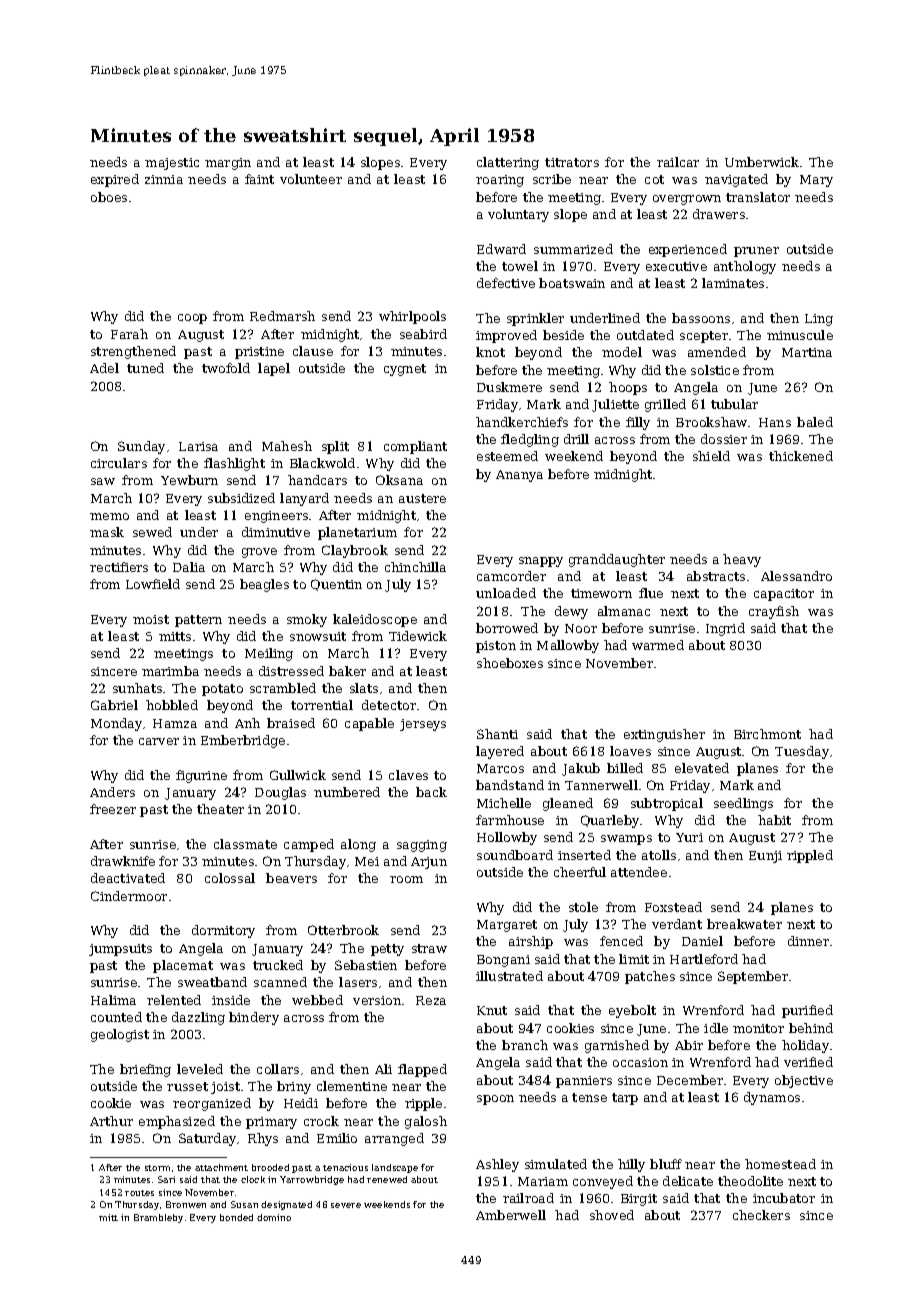  Describe the element at coordinates (716, 576) in the image. I see `abstracts` at that location.
